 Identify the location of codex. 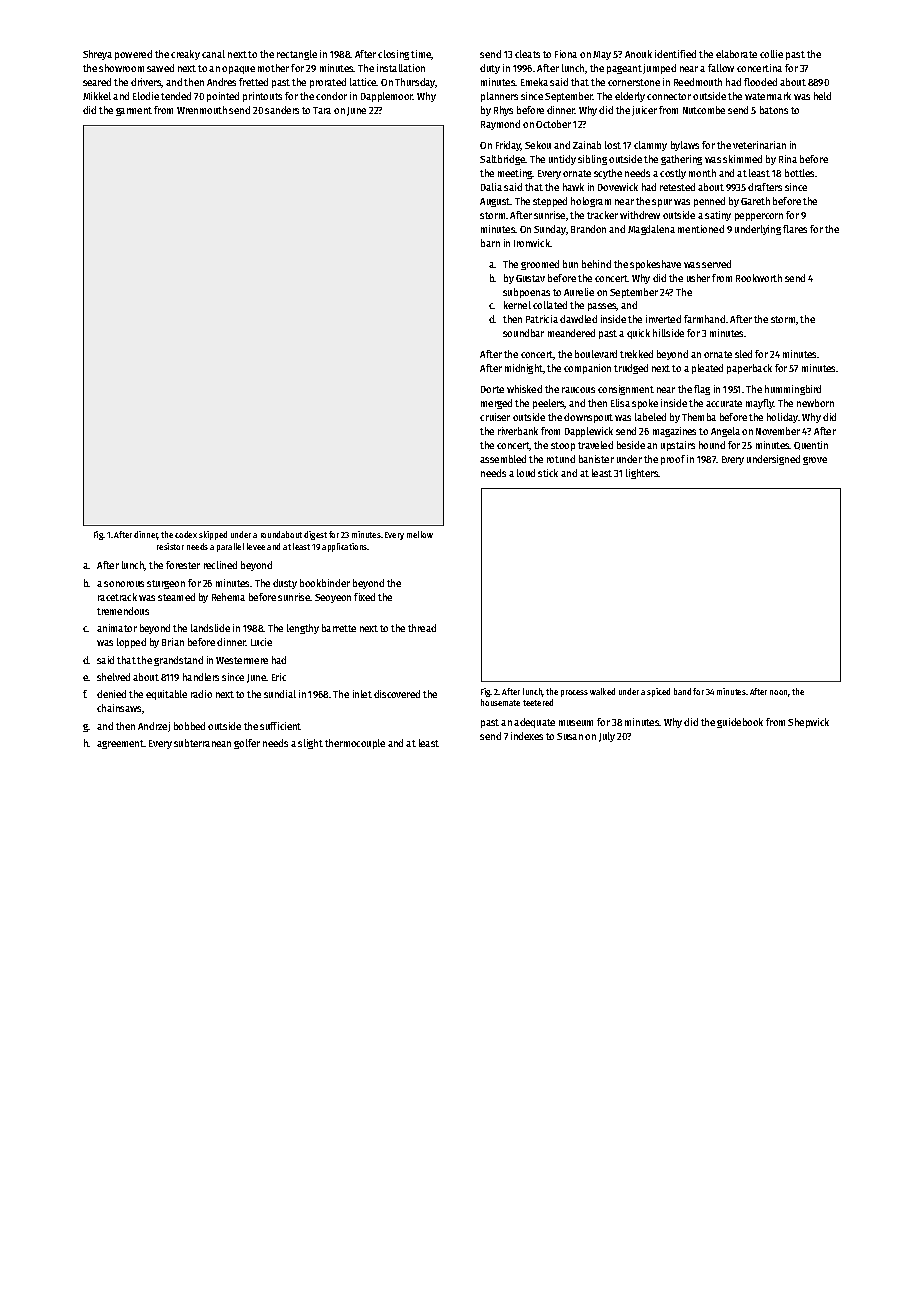
(186, 534).
